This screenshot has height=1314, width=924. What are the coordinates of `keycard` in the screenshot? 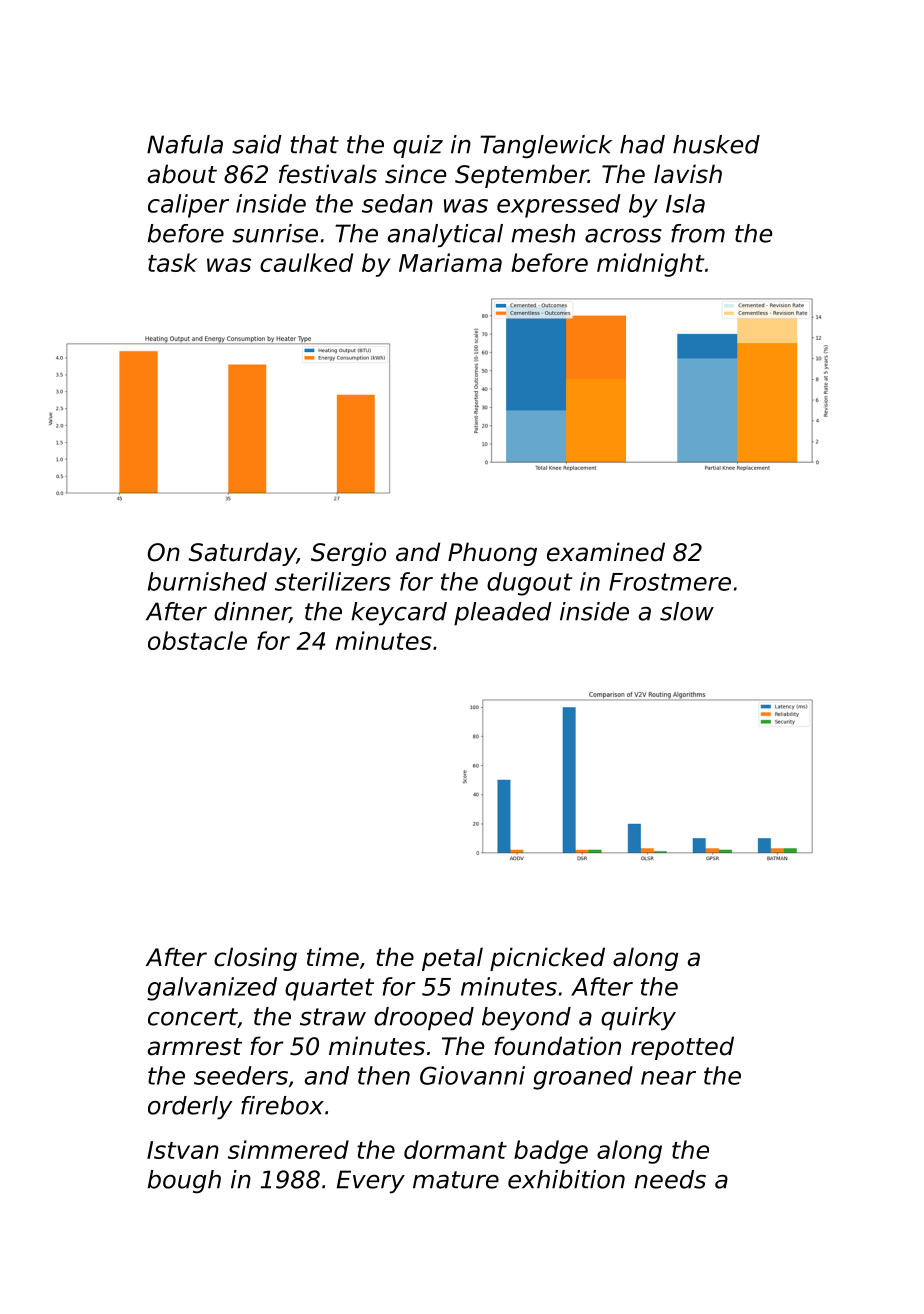 It's located at (399, 614).
